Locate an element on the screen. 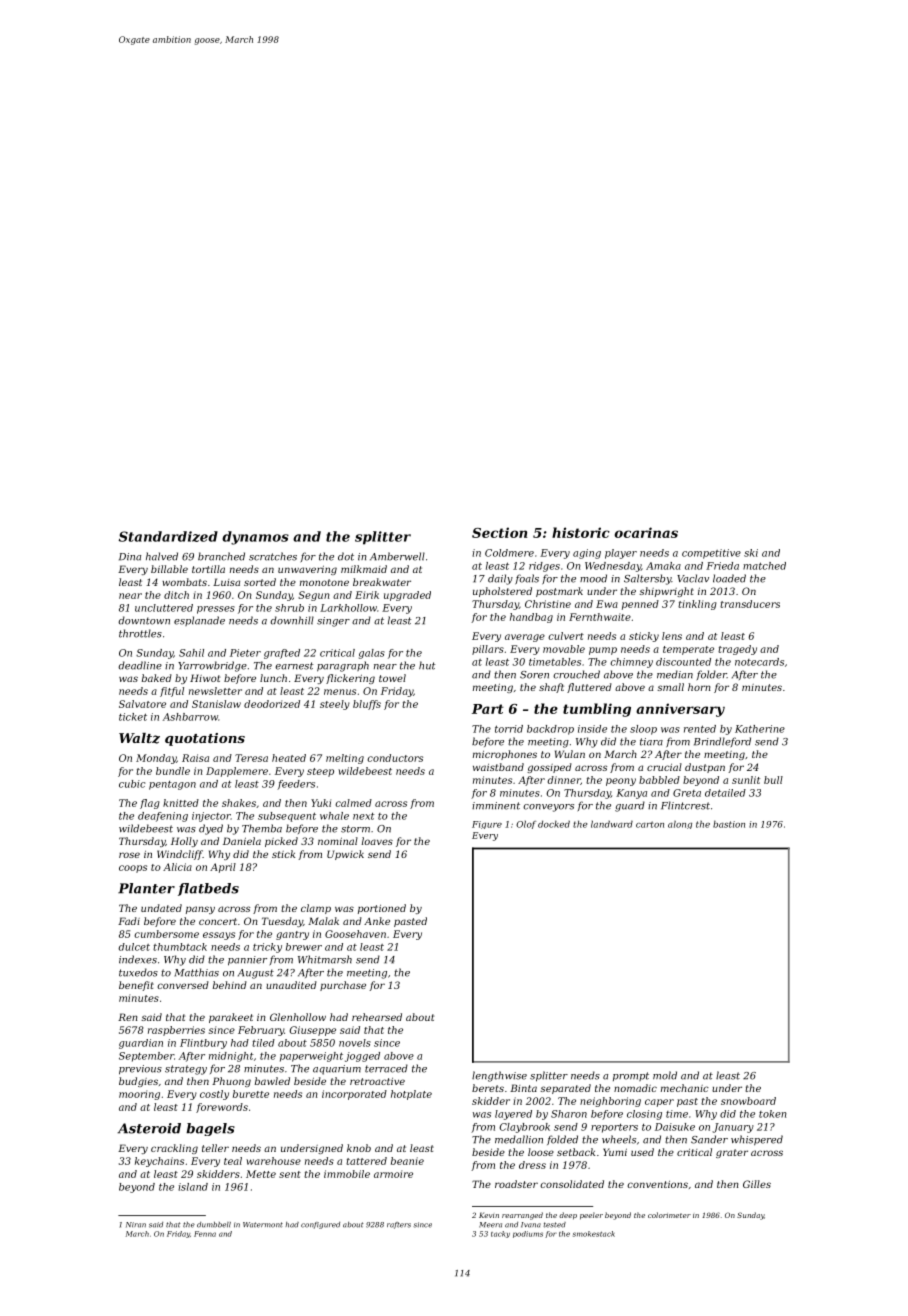  horn is located at coordinates (699, 687).
